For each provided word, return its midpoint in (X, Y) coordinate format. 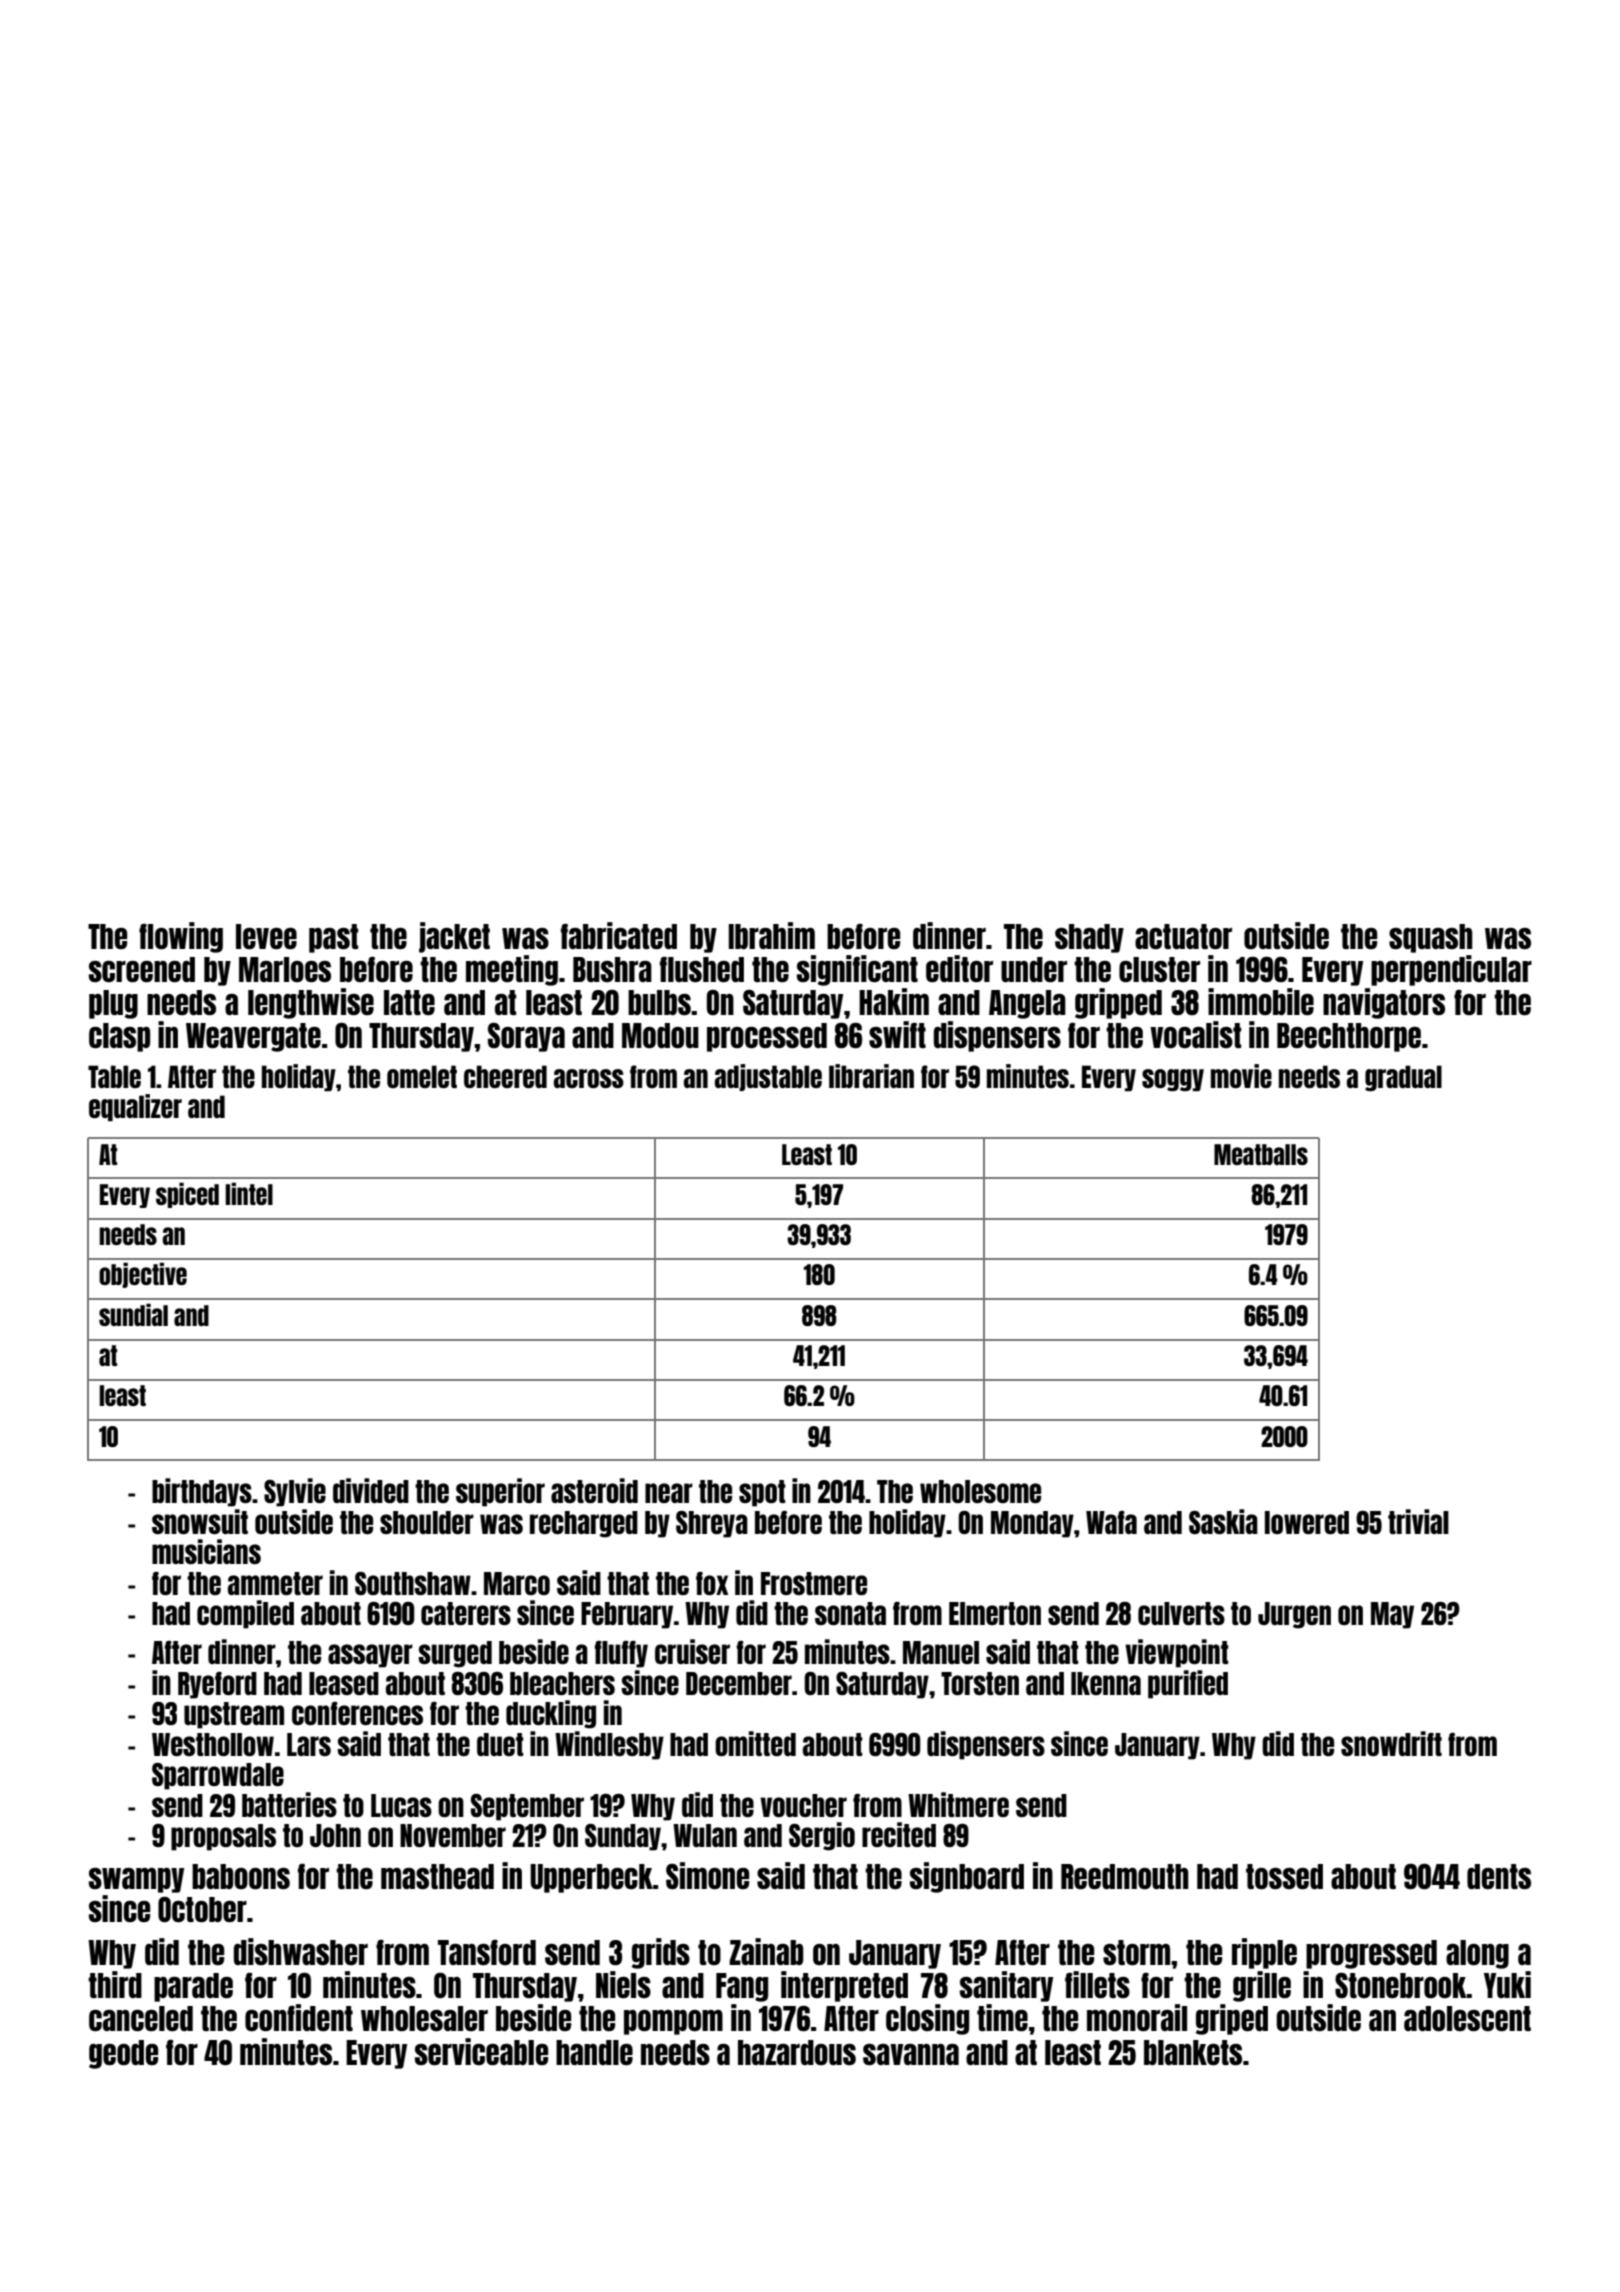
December (739, 1683)
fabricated (619, 935)
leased (344, 1683)
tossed (1284, 1876)
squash (1431, 938)
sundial (133, 1314)
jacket (454, 937)
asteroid (594, 1490)
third (115, 1984)
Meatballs (1261, 1154)
